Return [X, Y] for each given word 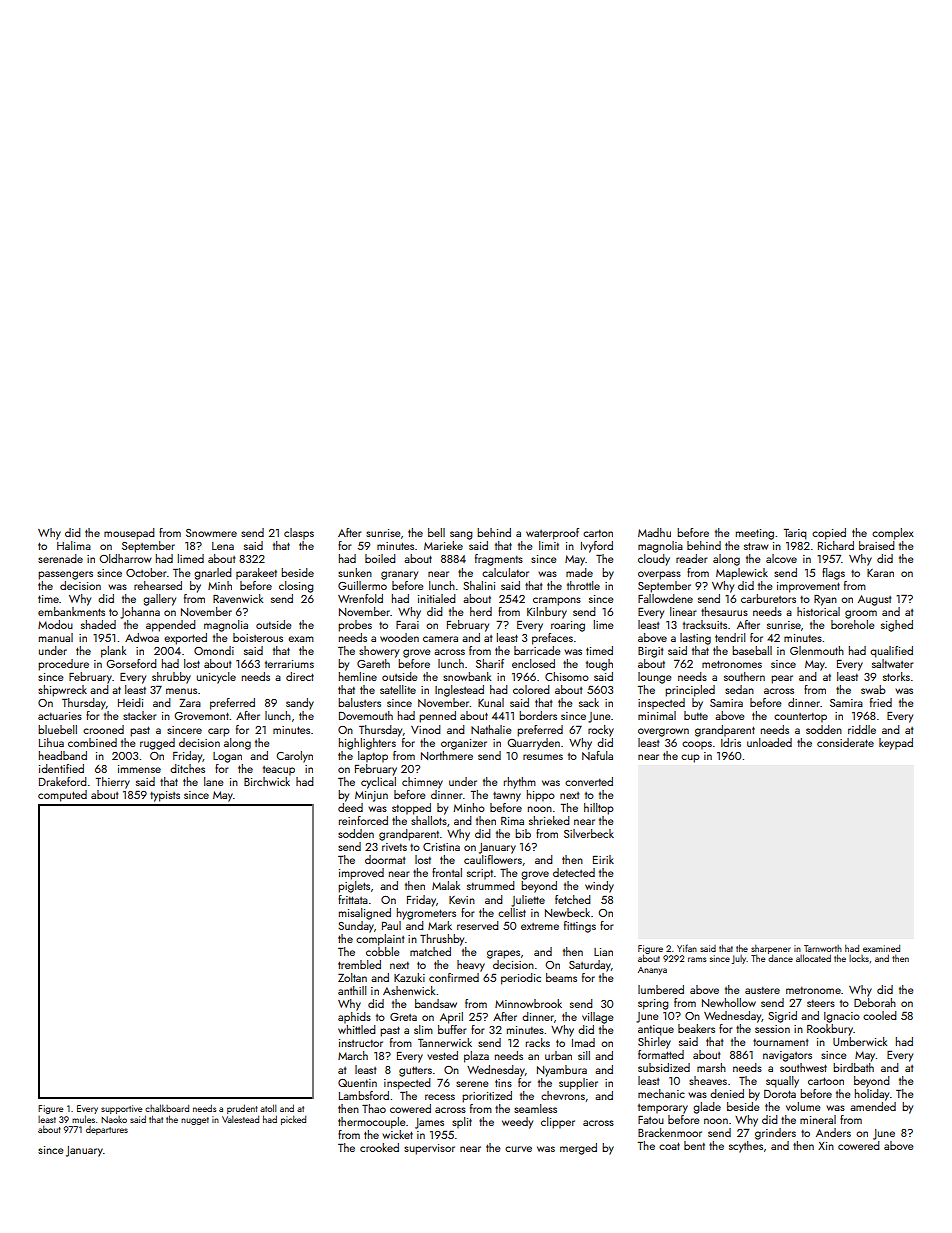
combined [92, 742]
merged [578, 1149]
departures [107, 1130]
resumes [543, 757]
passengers [65, 575]
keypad [896, 744]
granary [399, 575]
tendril [730, 637]
